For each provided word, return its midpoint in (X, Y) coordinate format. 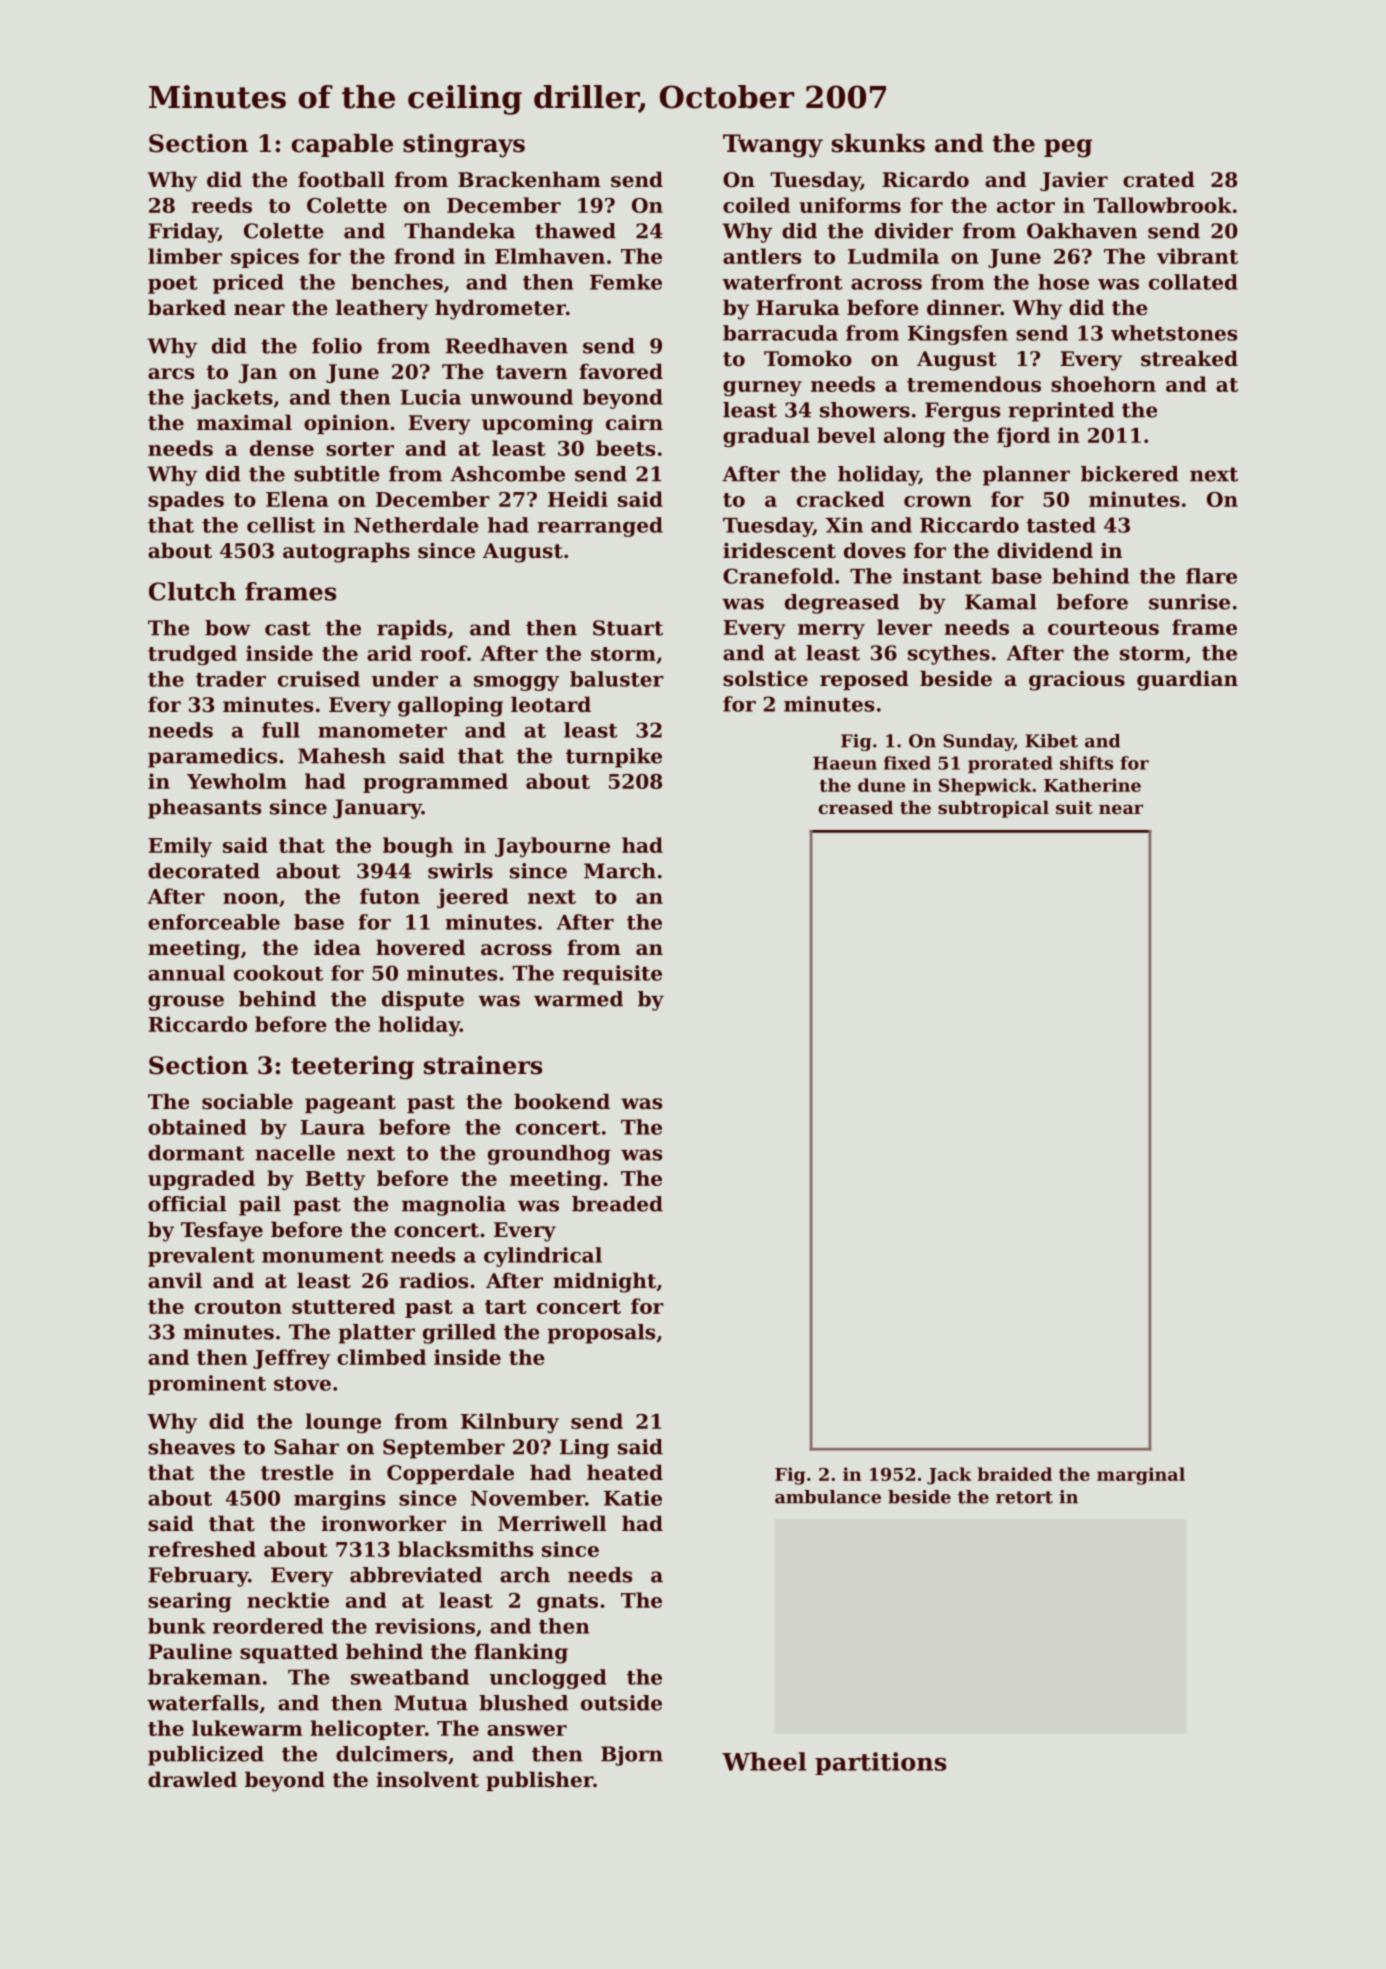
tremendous (974, 384)
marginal (1141, 1476)
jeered (473, 898)
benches (397, 282)
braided (1014, 1474)
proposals (601, 1334)
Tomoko (808, 358)
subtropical (993, 809)
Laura (332, 1127)
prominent (207, 1385)
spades (186, 501)
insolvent (427, 1779)
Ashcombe (507, 474)
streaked (1189, 358)
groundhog (549, 1155)
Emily (180, 847)
